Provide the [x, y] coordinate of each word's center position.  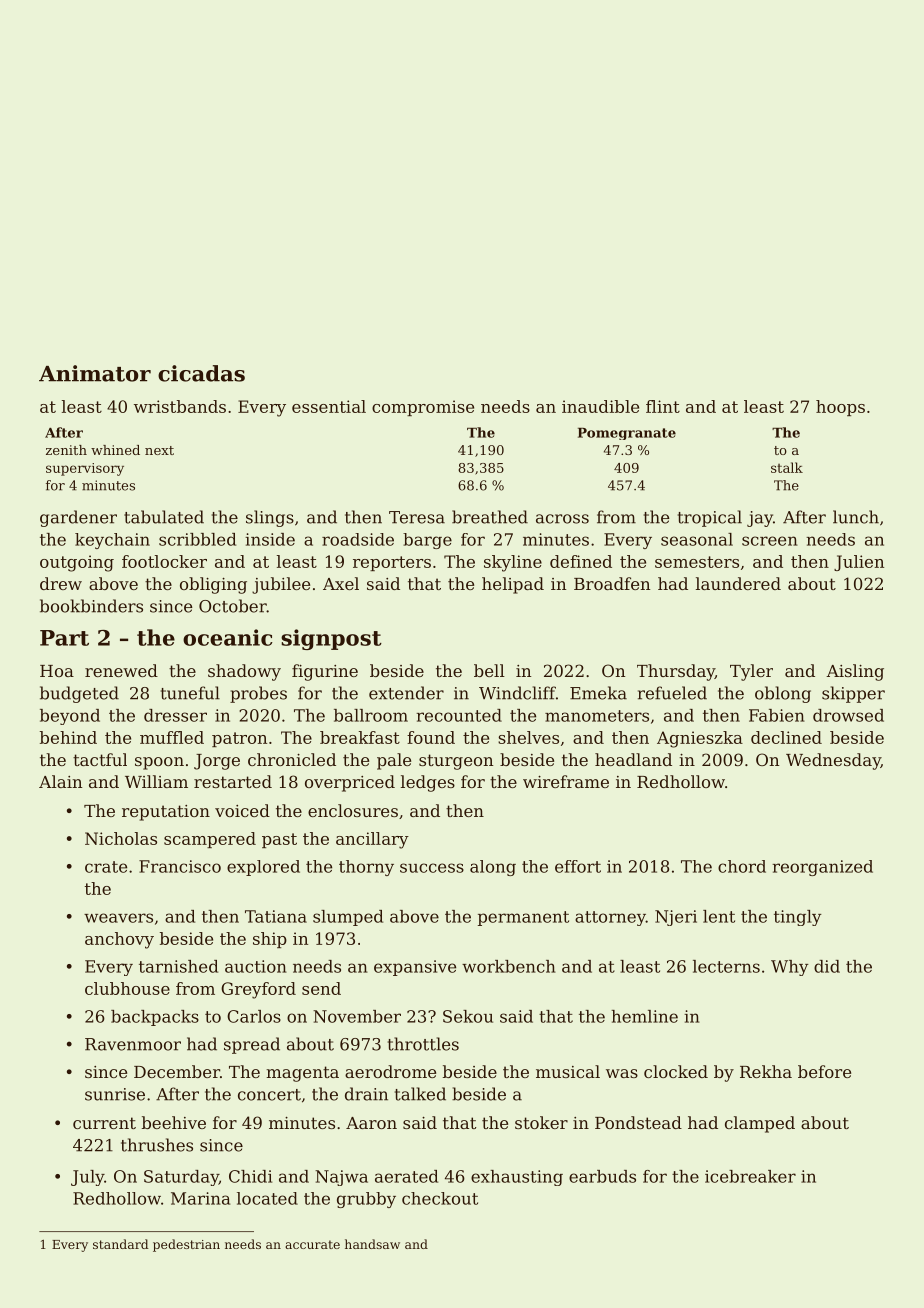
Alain [60, 781]
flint [663, 406]
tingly [798, 918]
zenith [66, 450]
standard [121, 1244]
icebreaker [750, 1176]
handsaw [372, 1244]
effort [578, 866]
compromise [423, 408]
